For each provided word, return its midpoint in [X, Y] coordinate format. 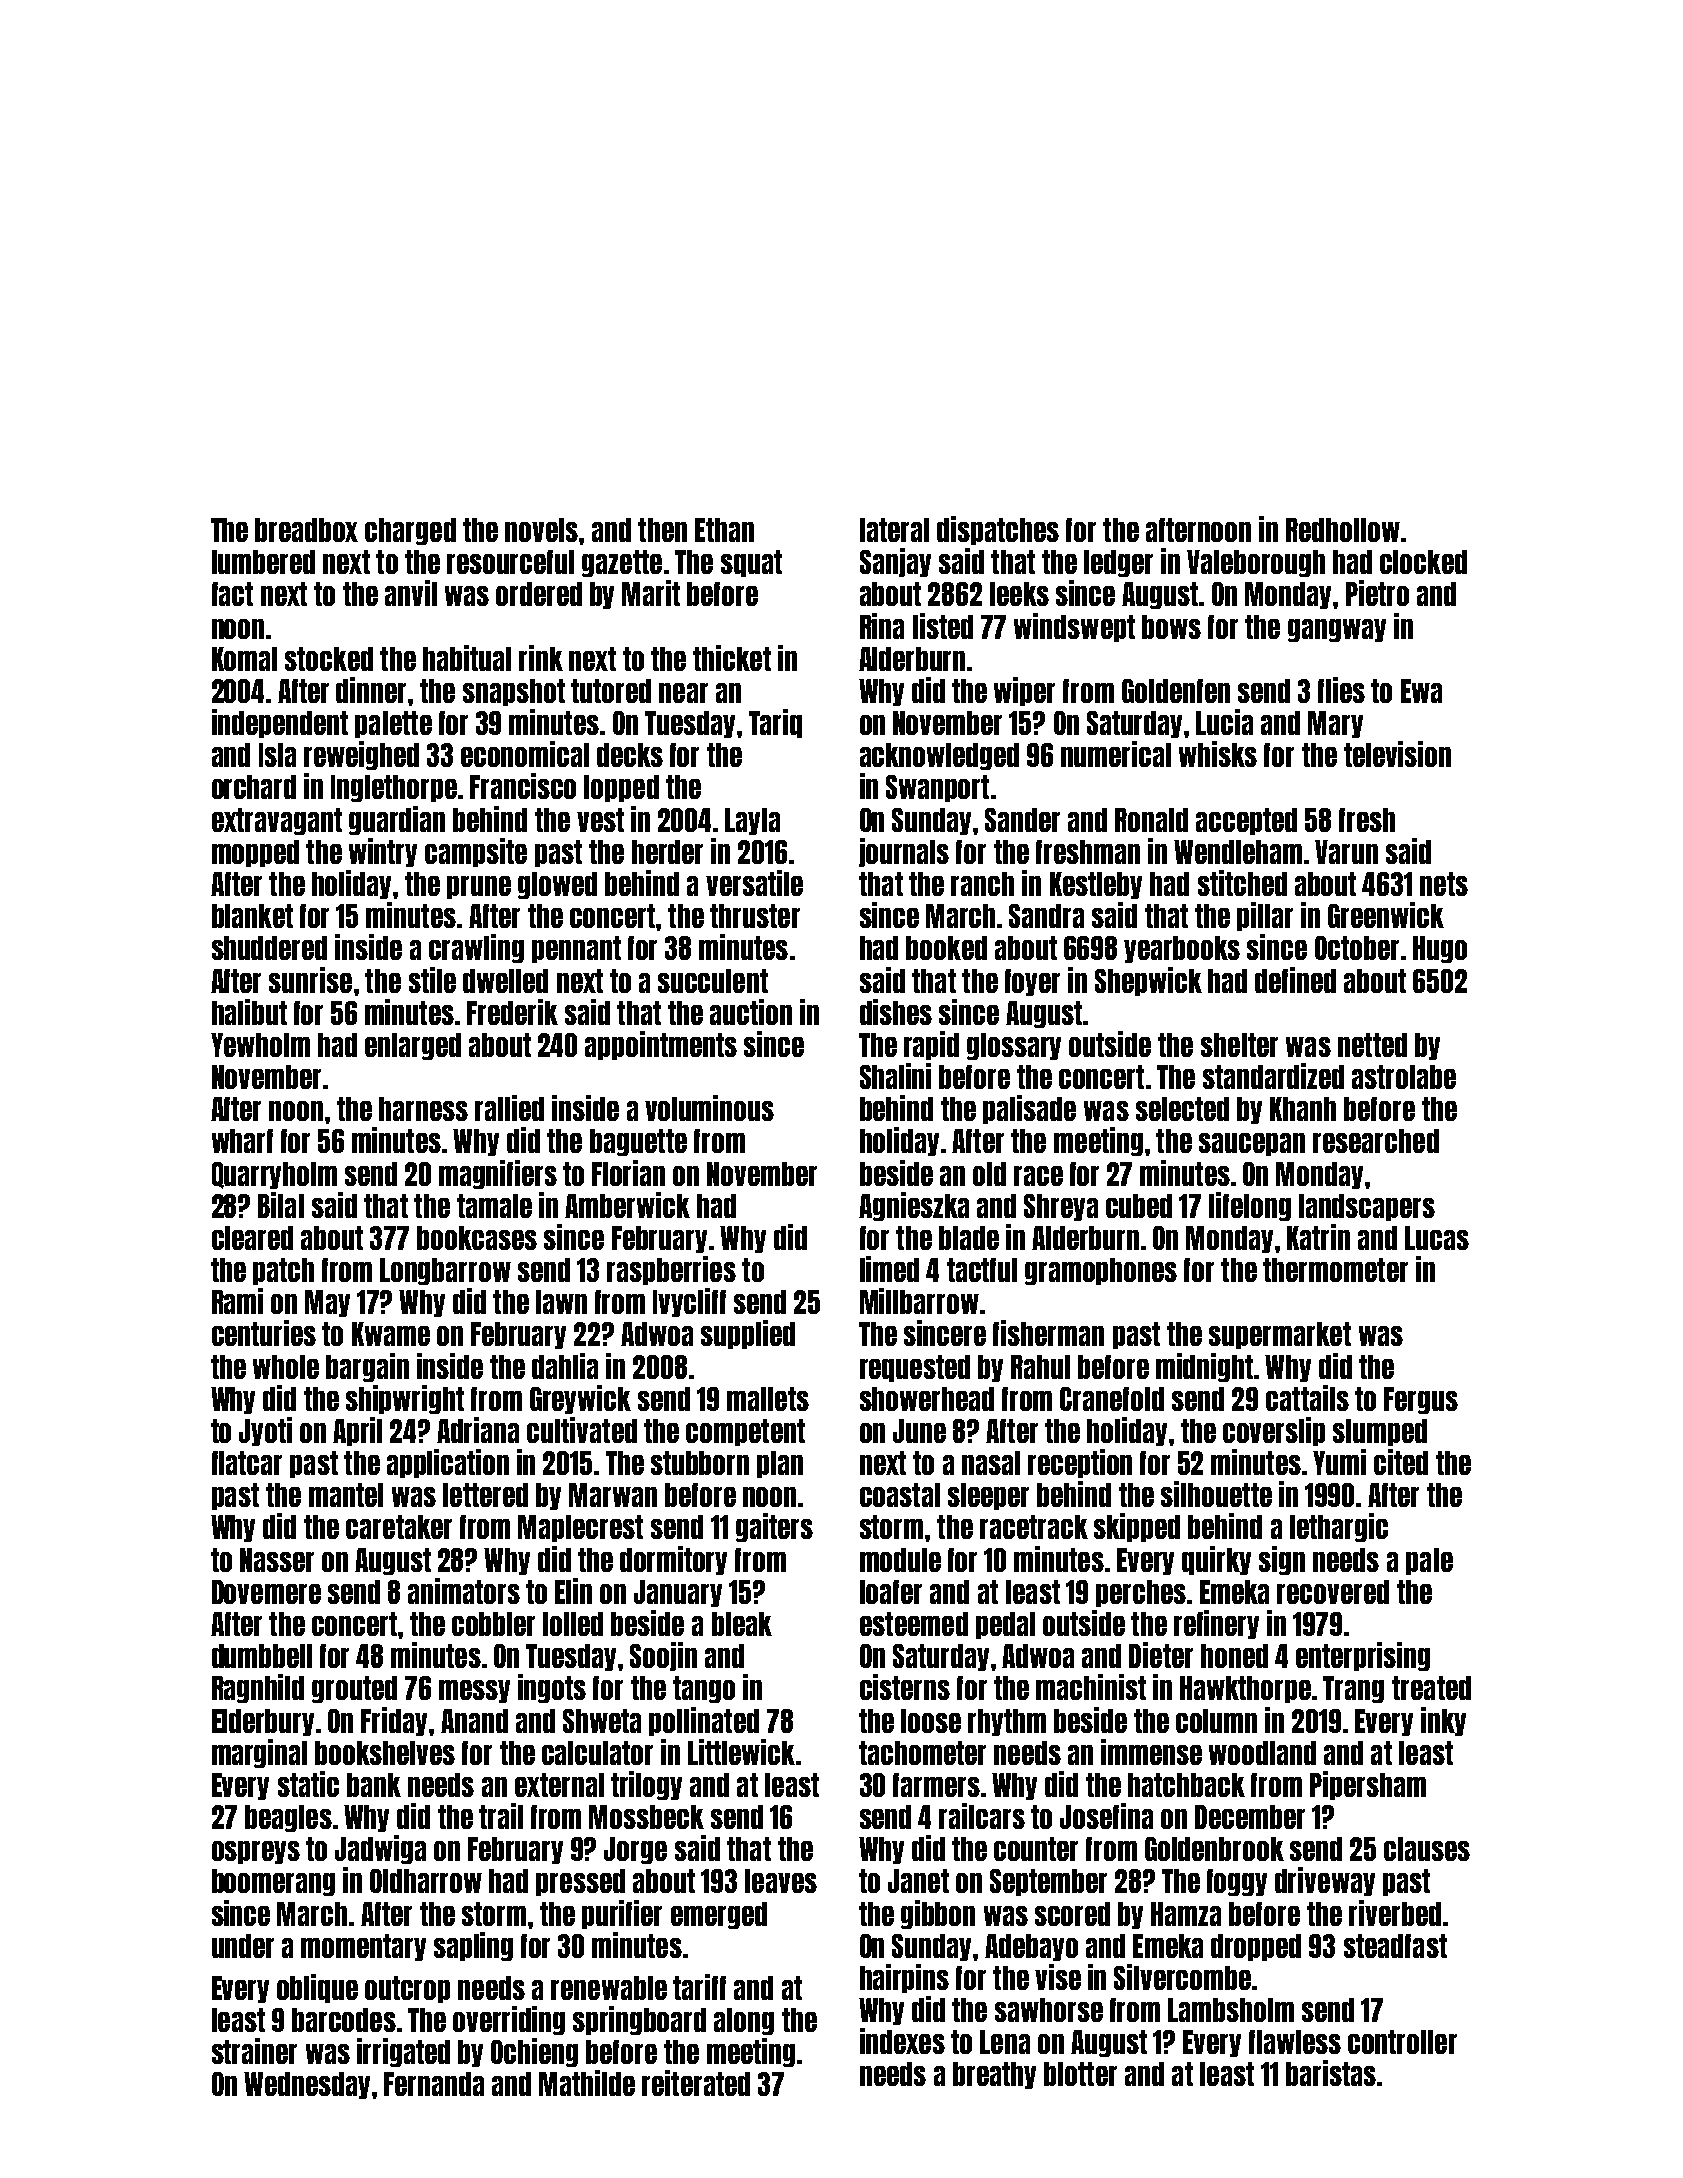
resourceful [510, 562]
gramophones [1101, 1271]
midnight [1204, 1367]
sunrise [310, 980]
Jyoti [265, 1431]
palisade [1029, 1109]
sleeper [988, 1496]
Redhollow [1343, 530]
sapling [473, 1946]
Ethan [724, 530]
